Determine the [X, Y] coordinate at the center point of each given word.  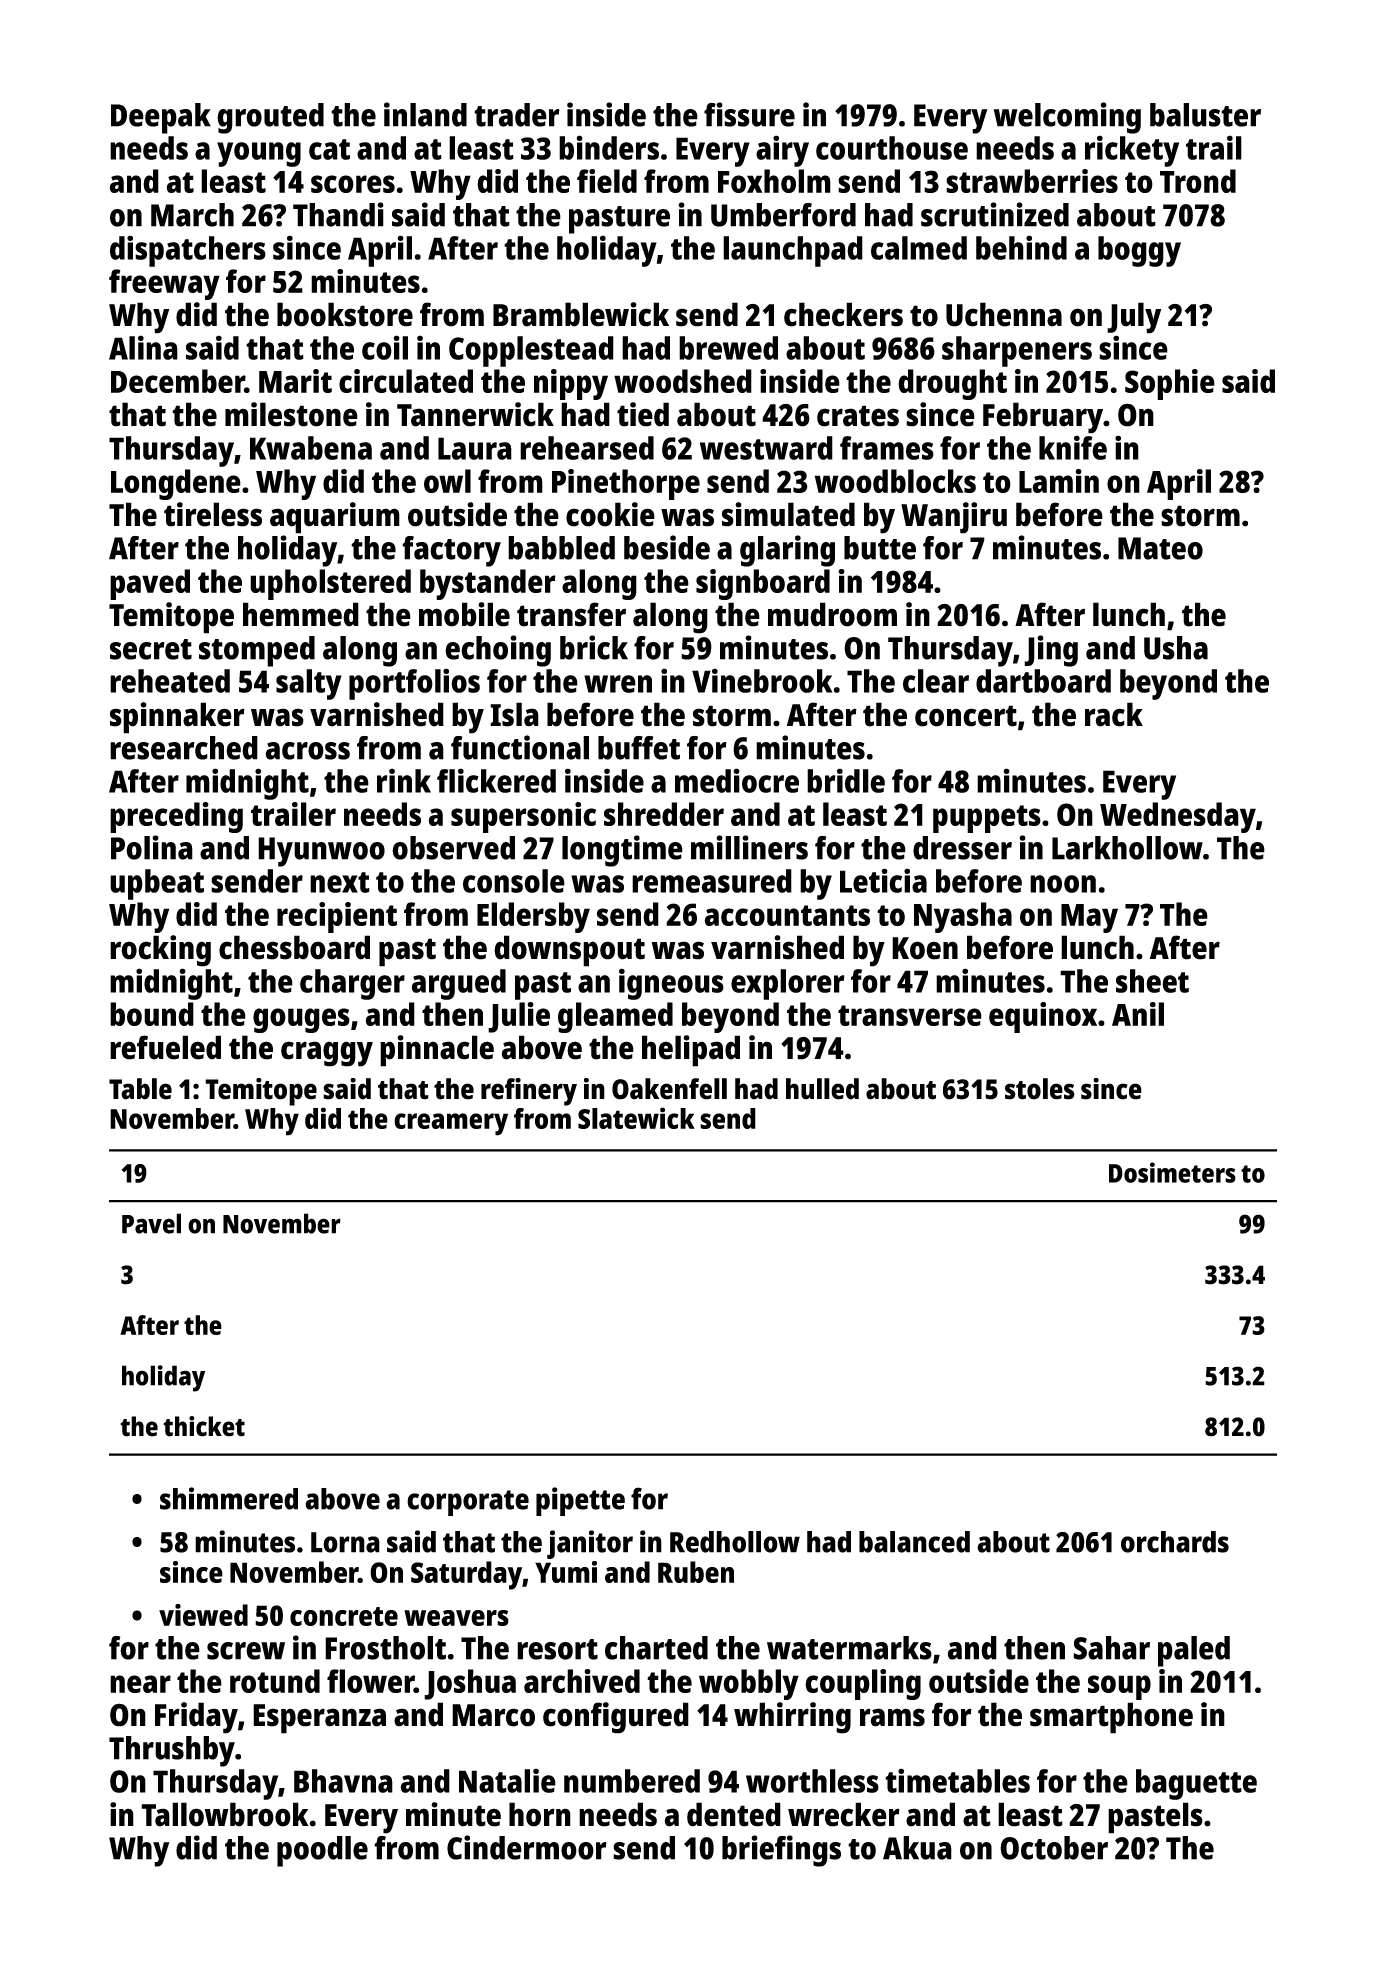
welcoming [1067, 118]
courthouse [892, 148]
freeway [164, 284]
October [1054, 1848]
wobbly [749, 1684]
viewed [203, 1615]
